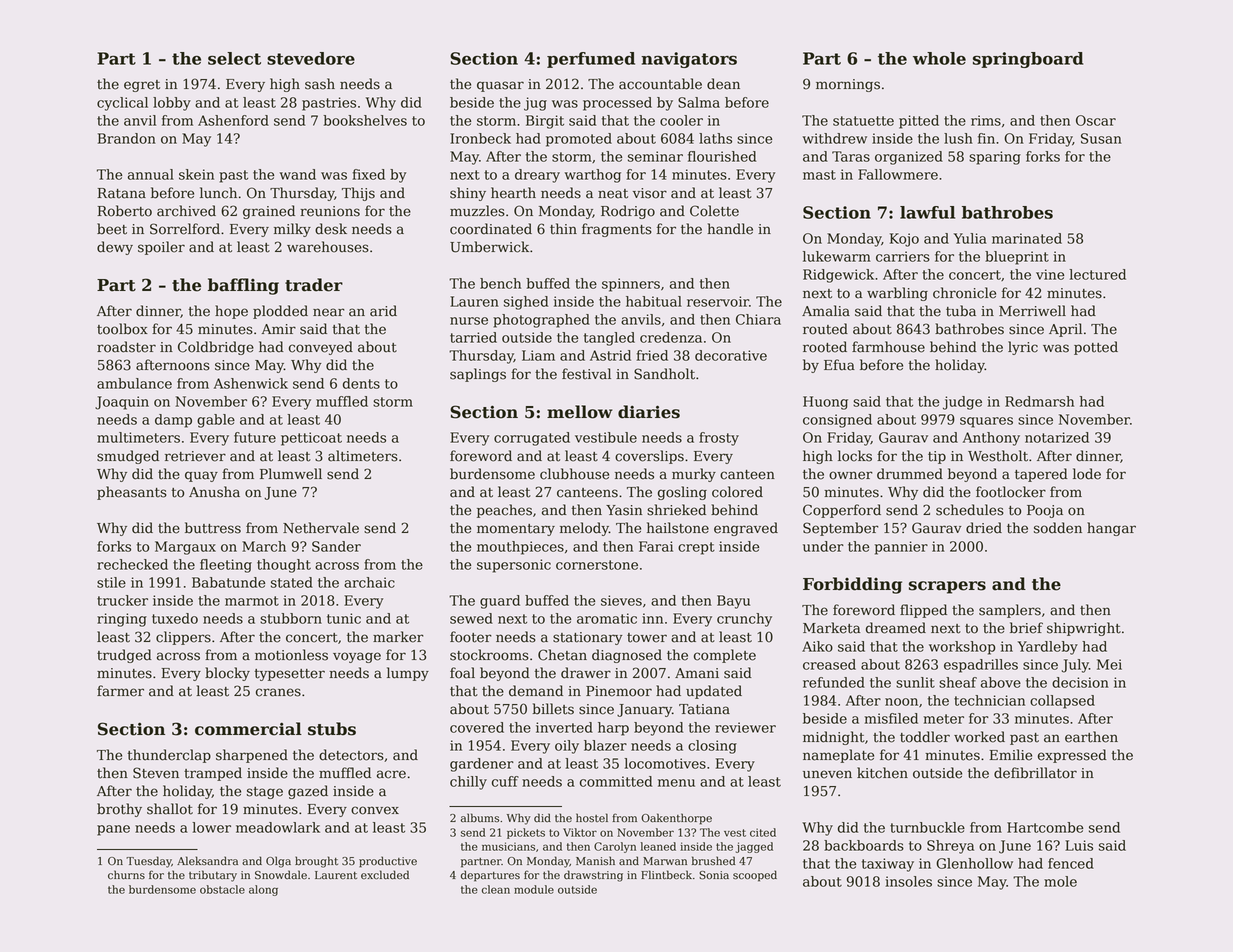 The height and width of the screenshot is (952, 1233). What do you see at coordinates (1096, 348) in the screenshot?
I see `potted` at bounding box center [1096, 348].
